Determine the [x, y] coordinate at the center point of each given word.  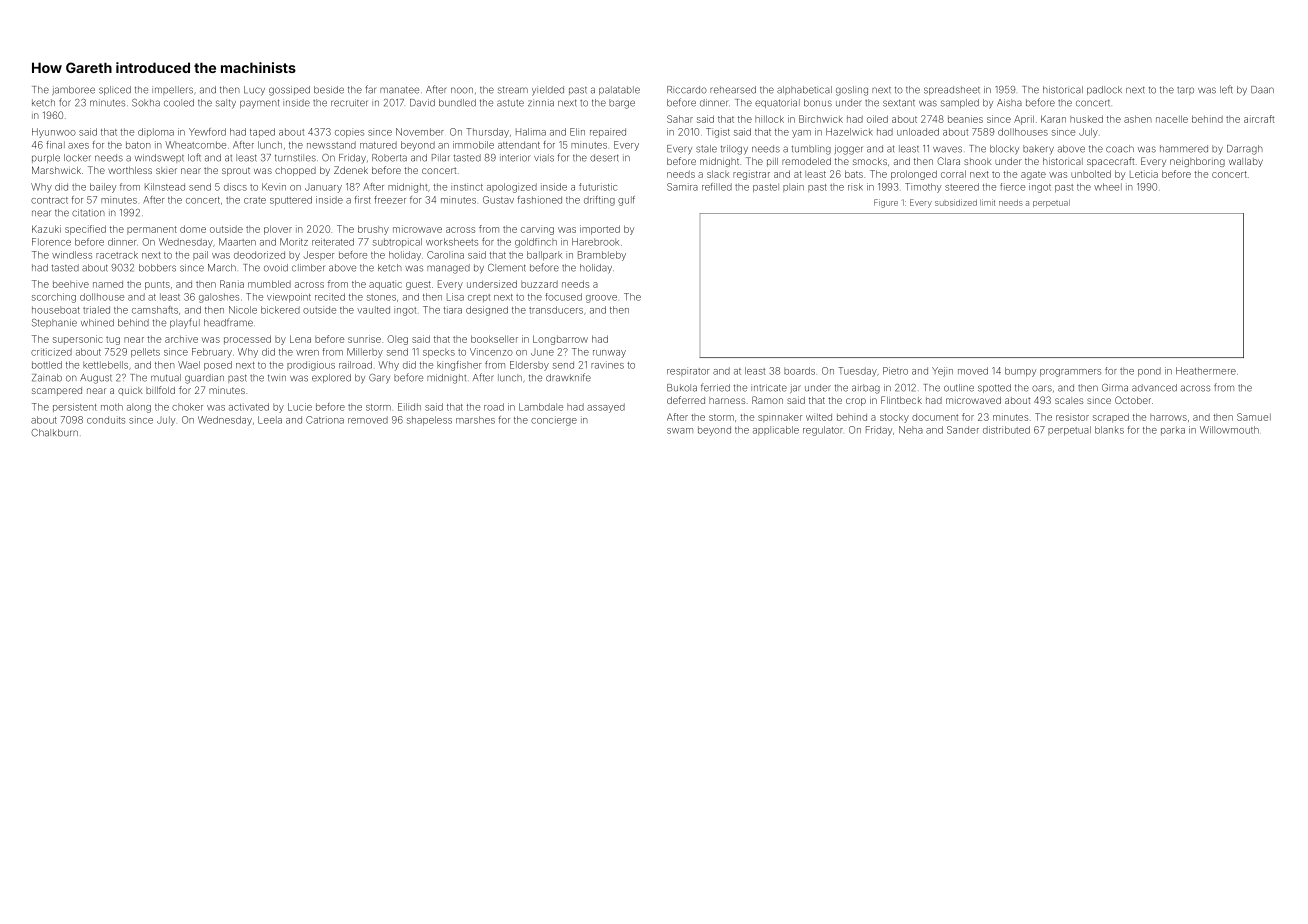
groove [601, 299]
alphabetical [804, 90]
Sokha [146, 103]
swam [680, 431]
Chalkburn [54, 433]
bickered [280, 310]
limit [987, 202]
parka [1173, 430]
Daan [1262, 90]
